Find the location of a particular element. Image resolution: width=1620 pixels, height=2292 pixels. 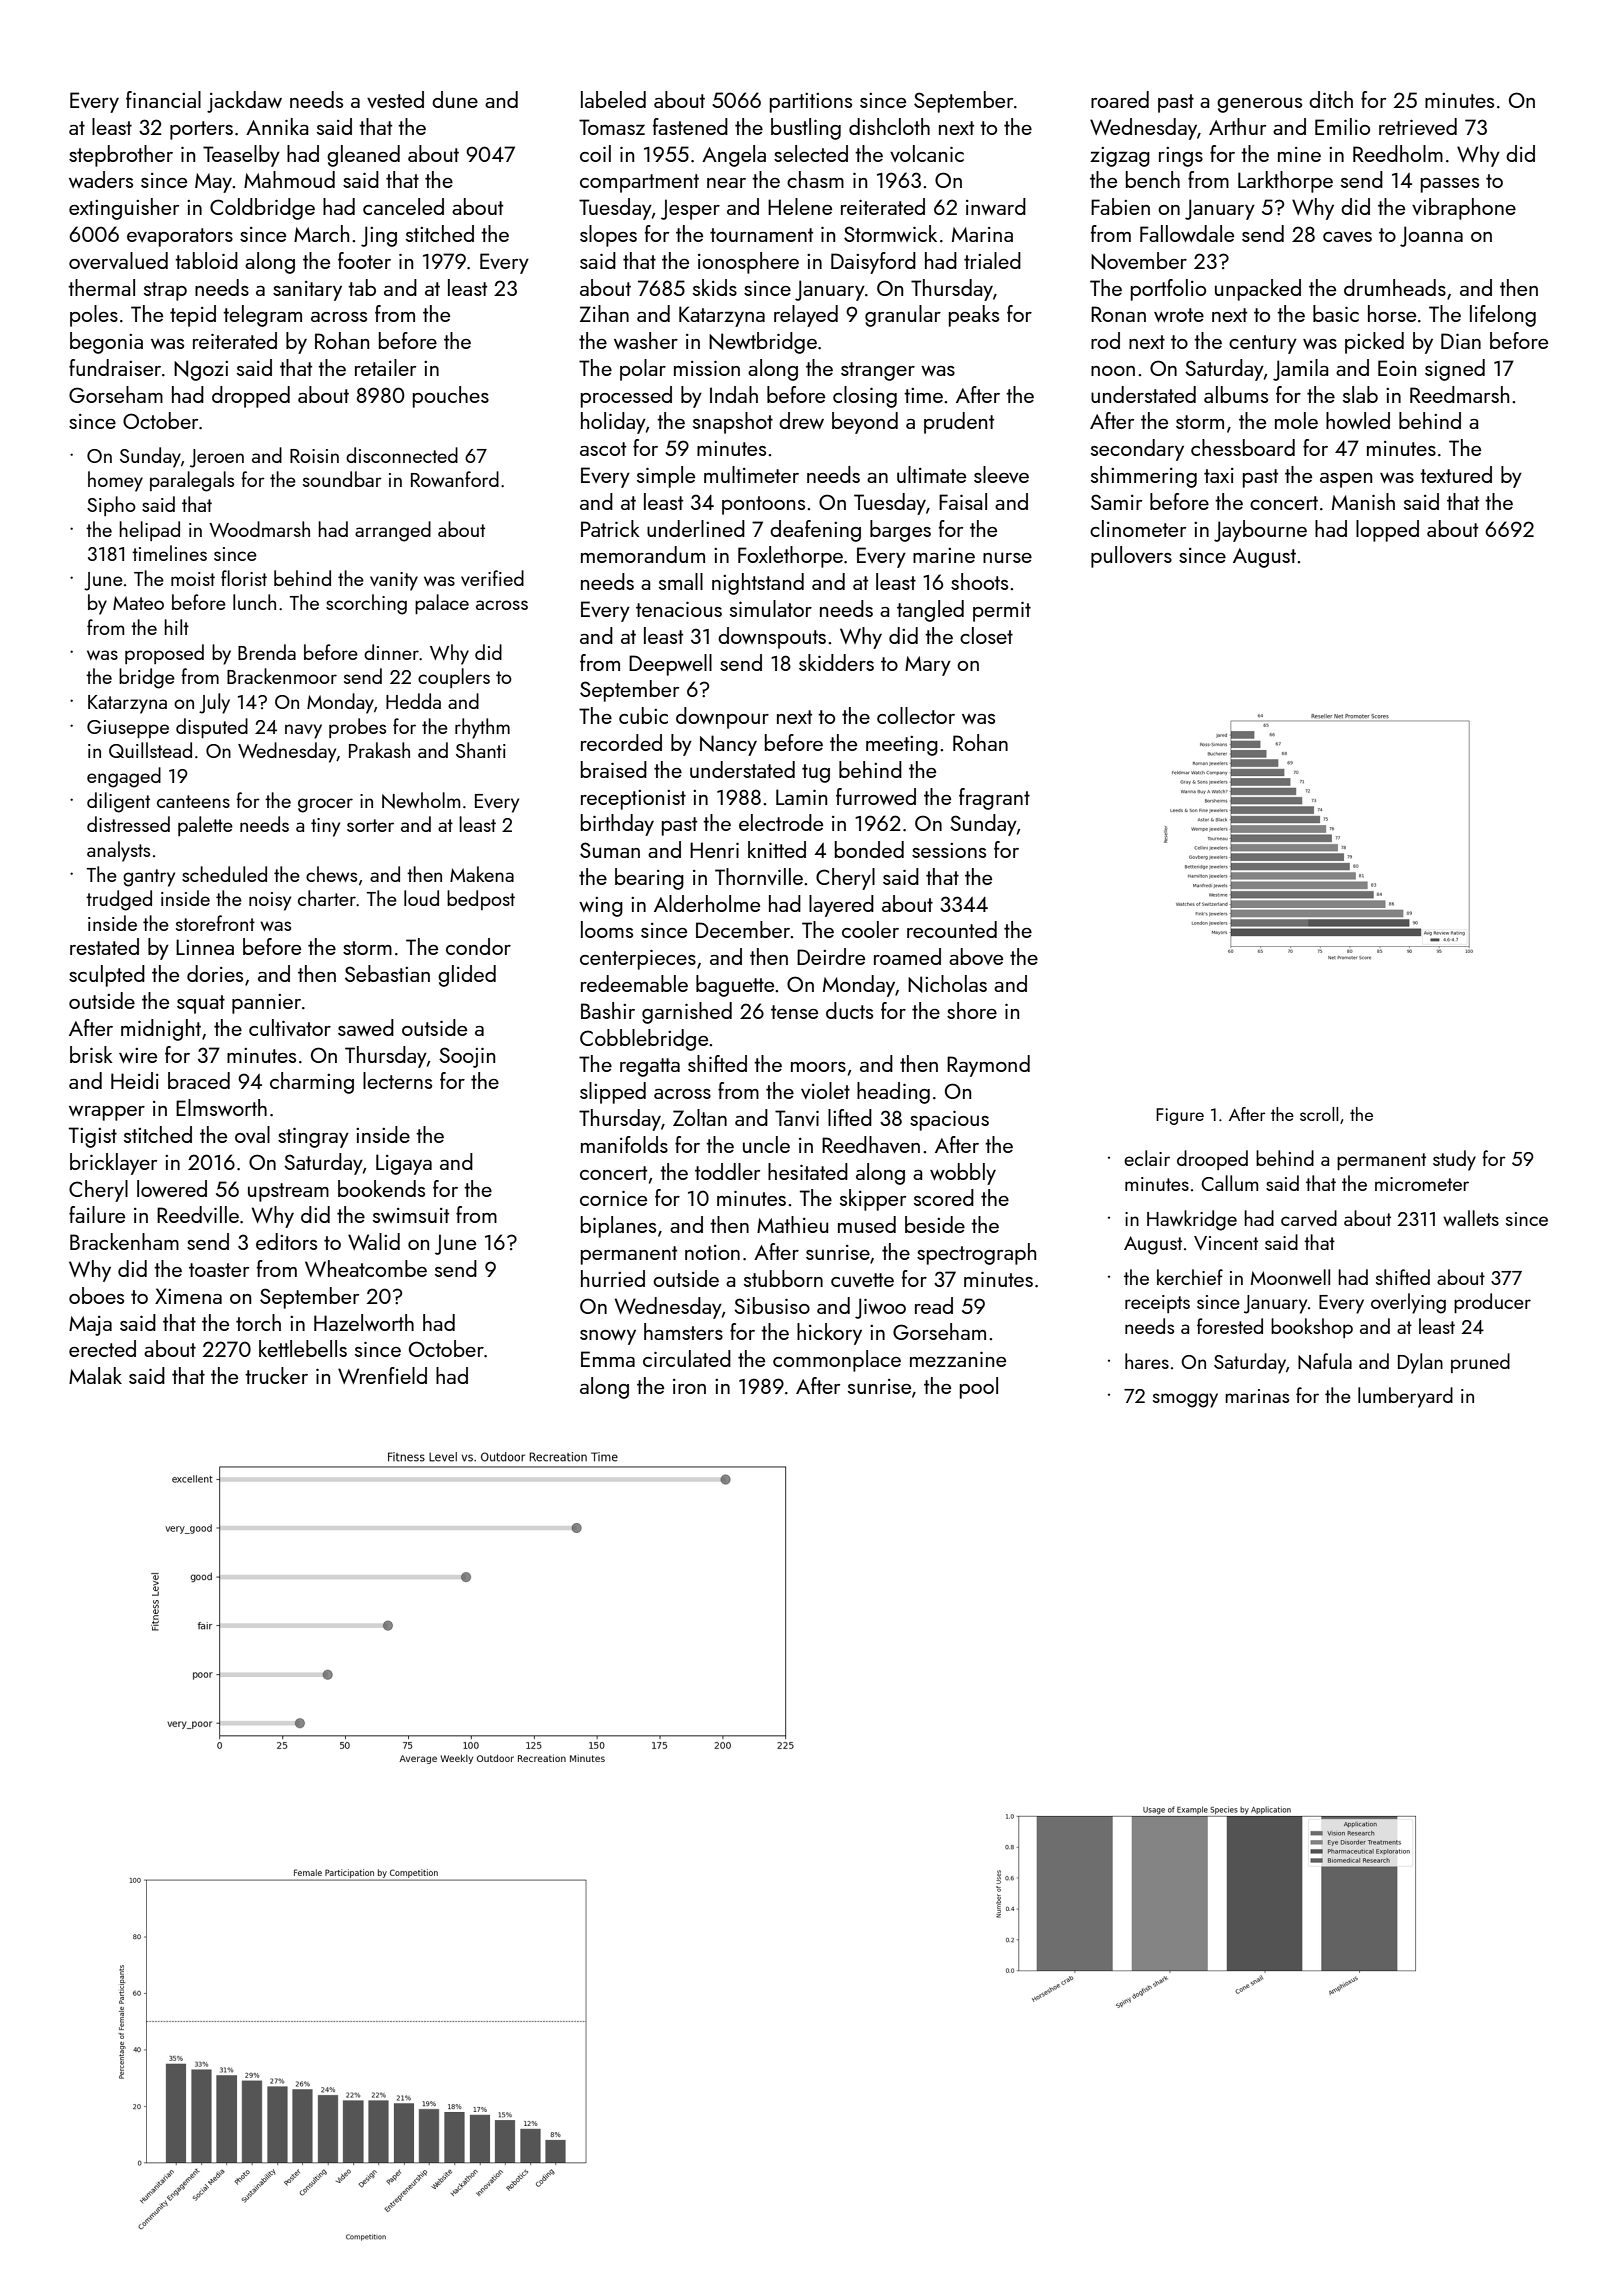

vanity is located at coordinates (394, 581).
